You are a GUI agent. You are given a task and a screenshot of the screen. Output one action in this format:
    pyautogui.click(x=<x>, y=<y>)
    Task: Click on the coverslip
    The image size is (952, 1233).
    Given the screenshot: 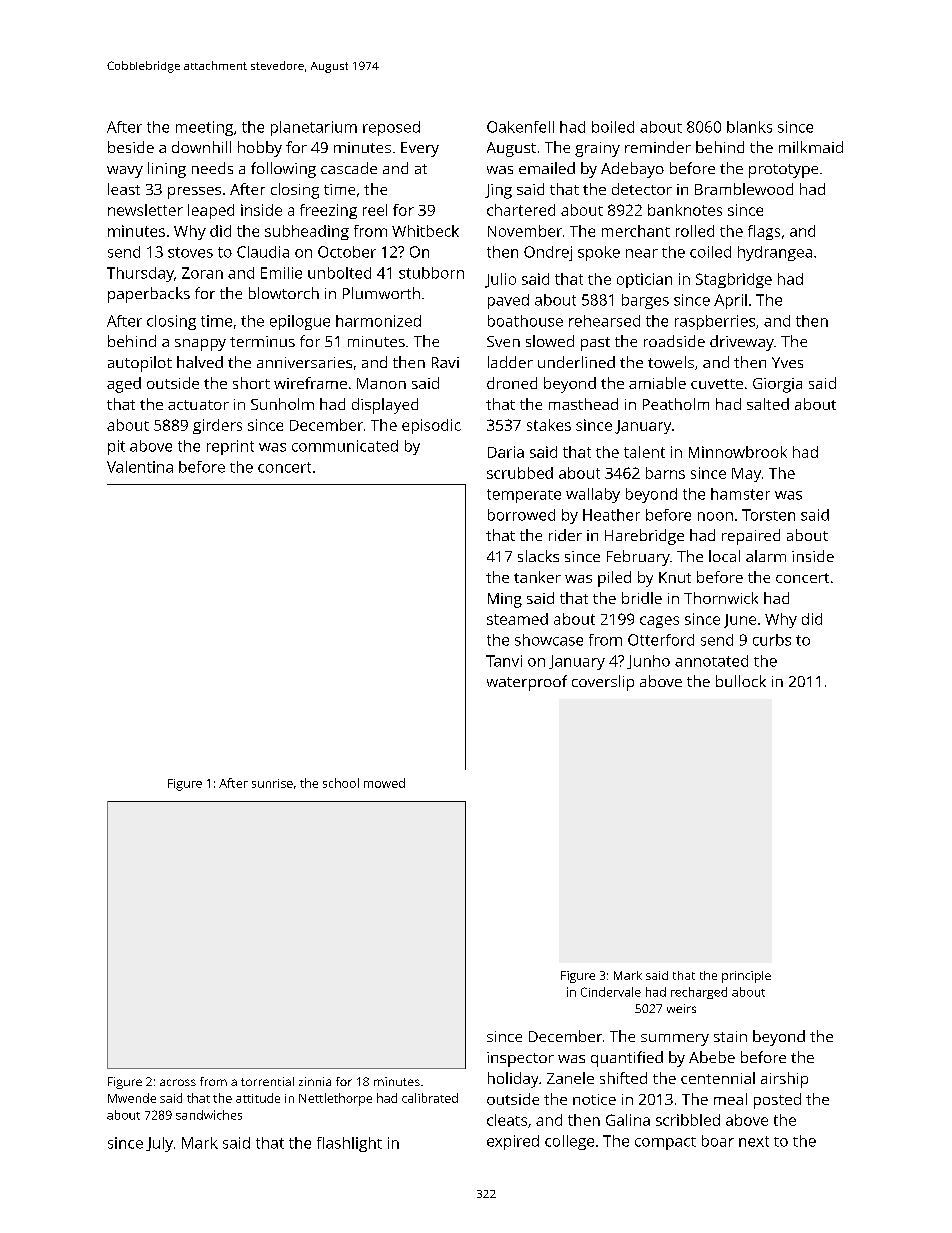 What is the action you would take?
    pyautogui.click(x=603, y=683)
